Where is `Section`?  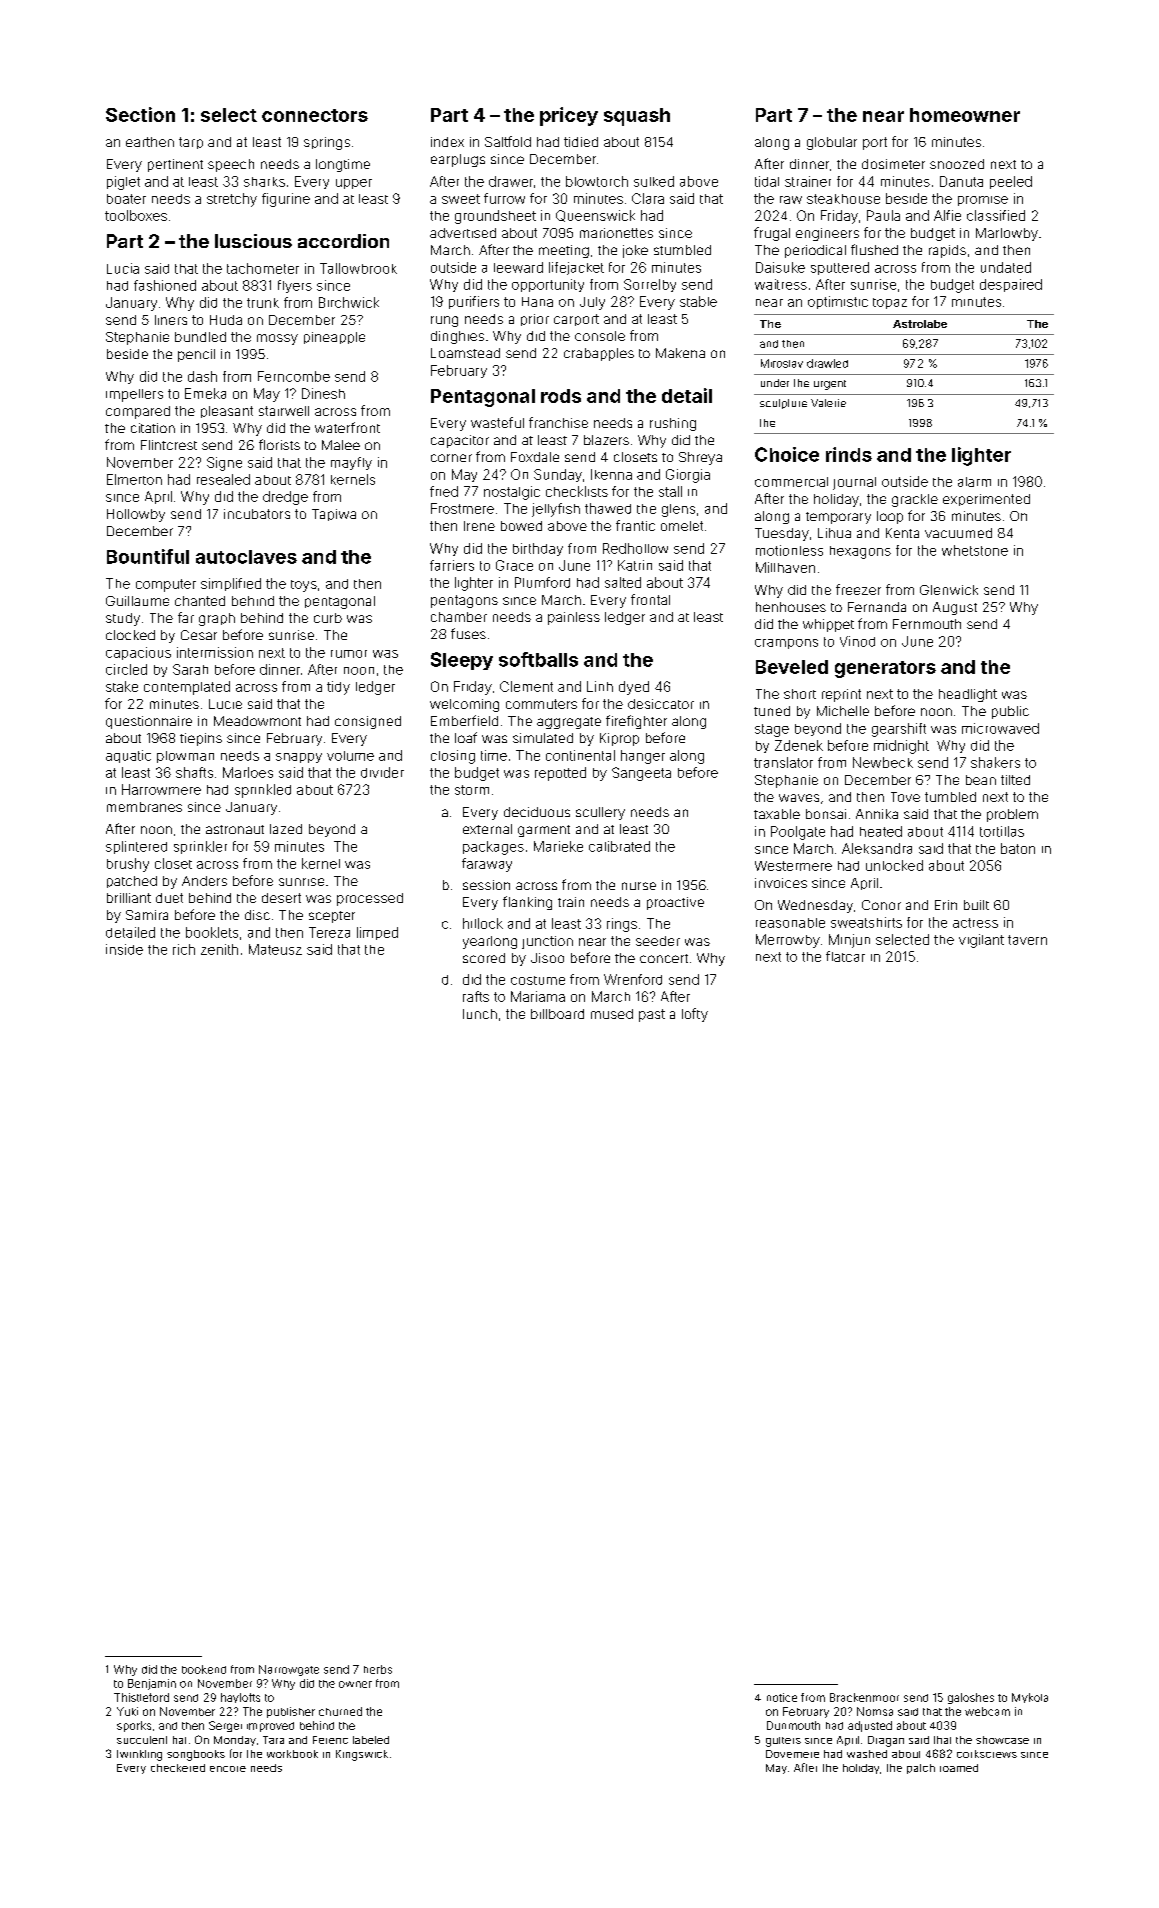 Section is located at coordinates (140, 114).
